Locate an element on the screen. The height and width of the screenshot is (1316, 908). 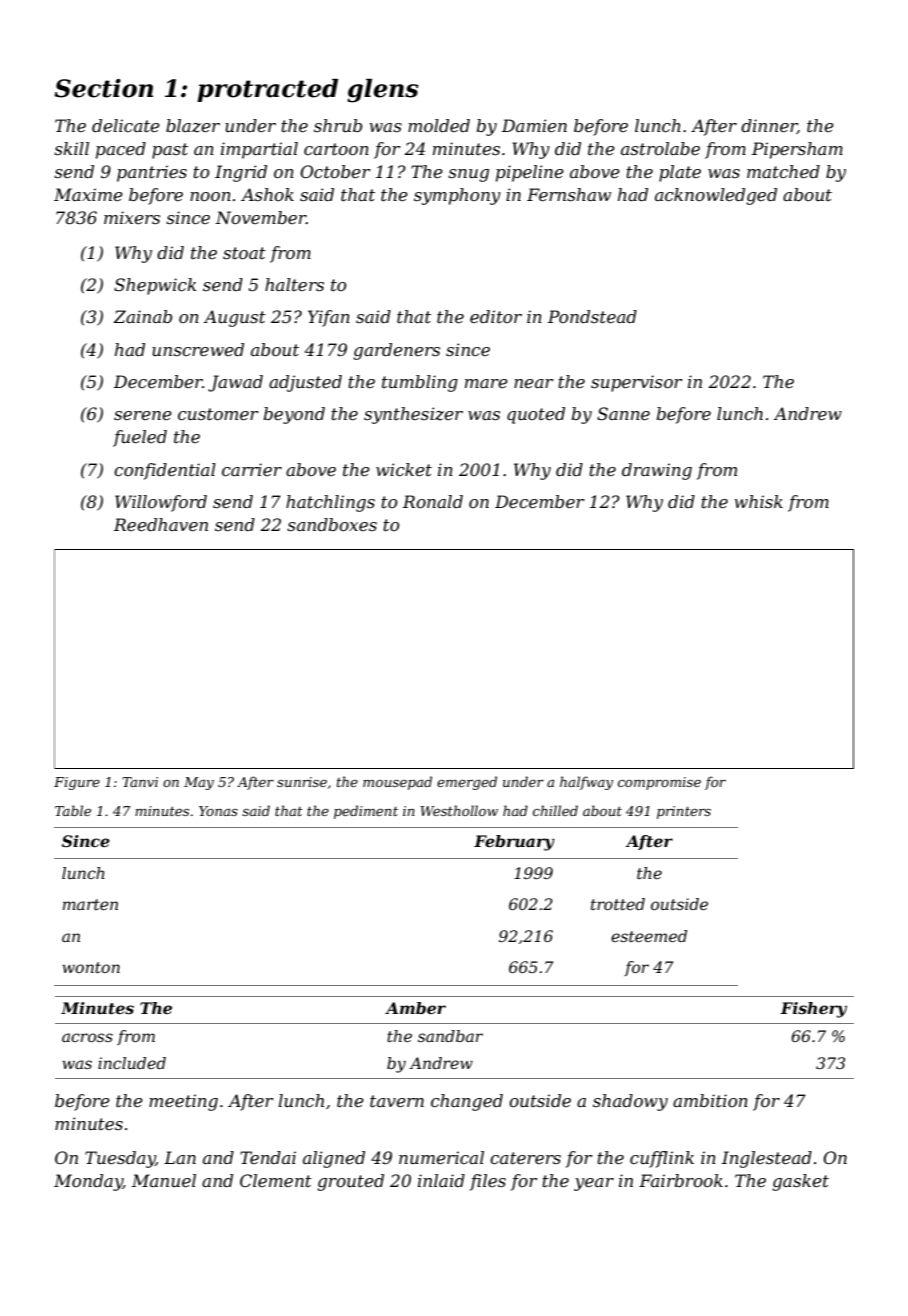
Reedhaven is located at coordinates (161, 524).
